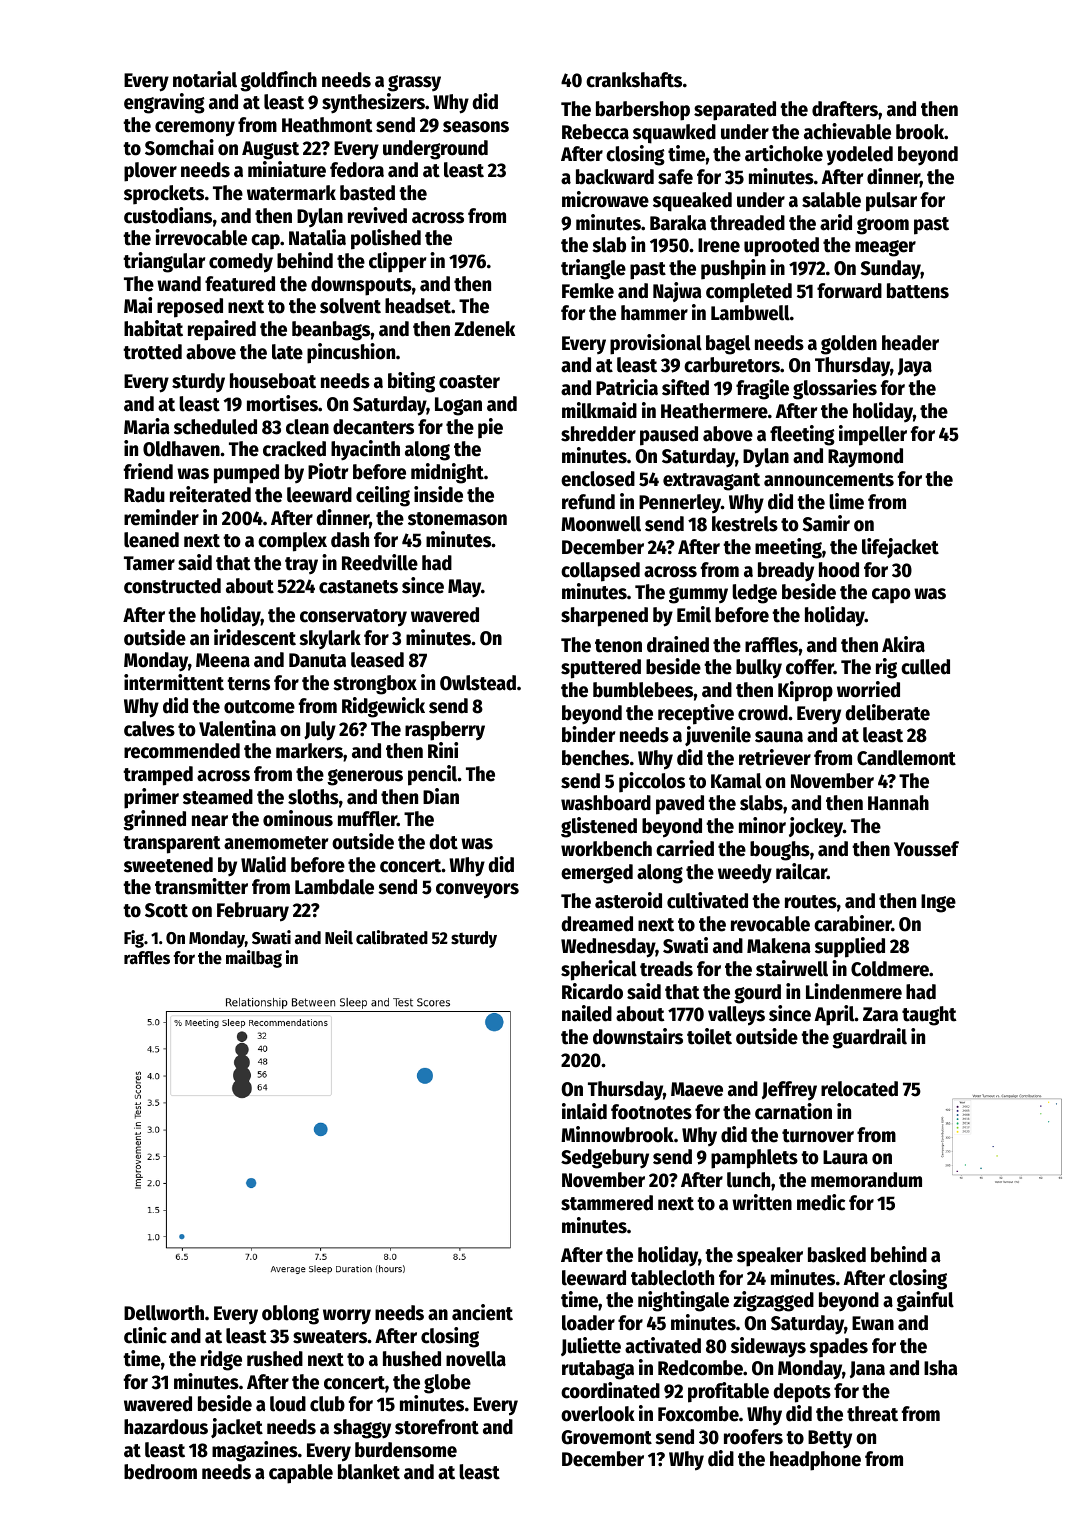 The width and height of the image is (1083, 1532). Describe the element at coordinates (437, 1427) in the image. I see `storefront` at that location.
